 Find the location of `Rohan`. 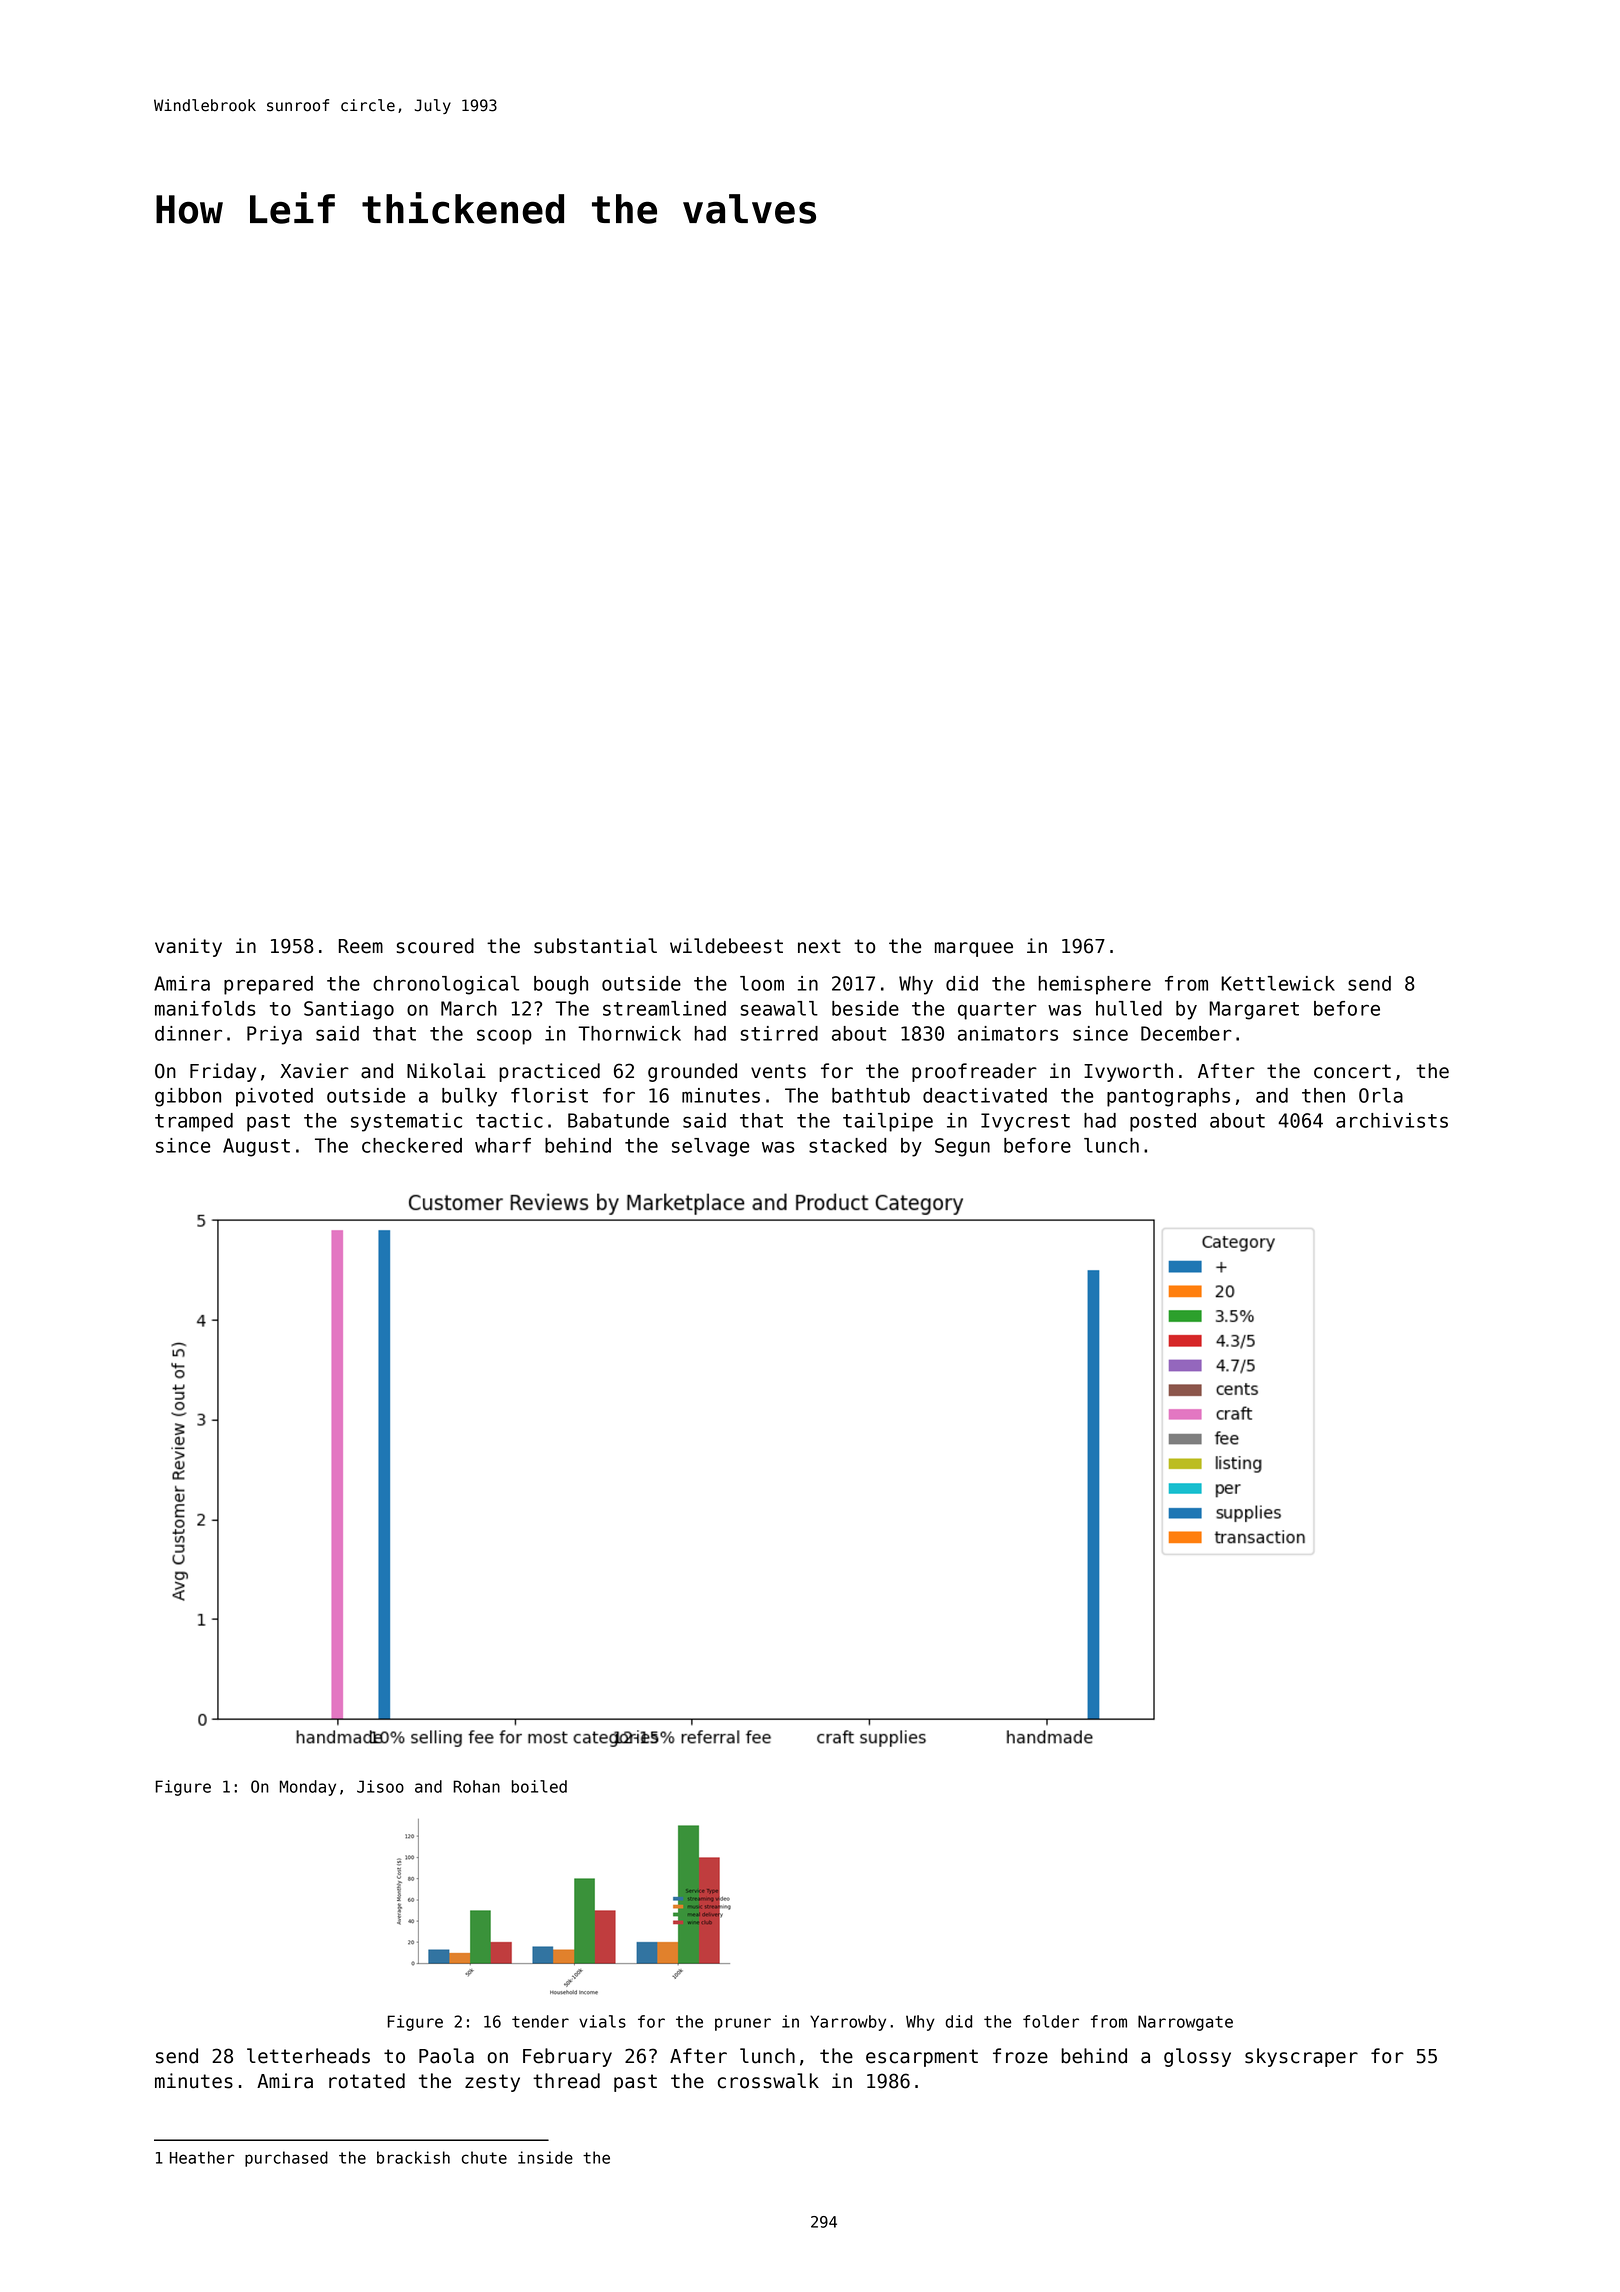

Rohan is located at coordinates (476, 1786).
